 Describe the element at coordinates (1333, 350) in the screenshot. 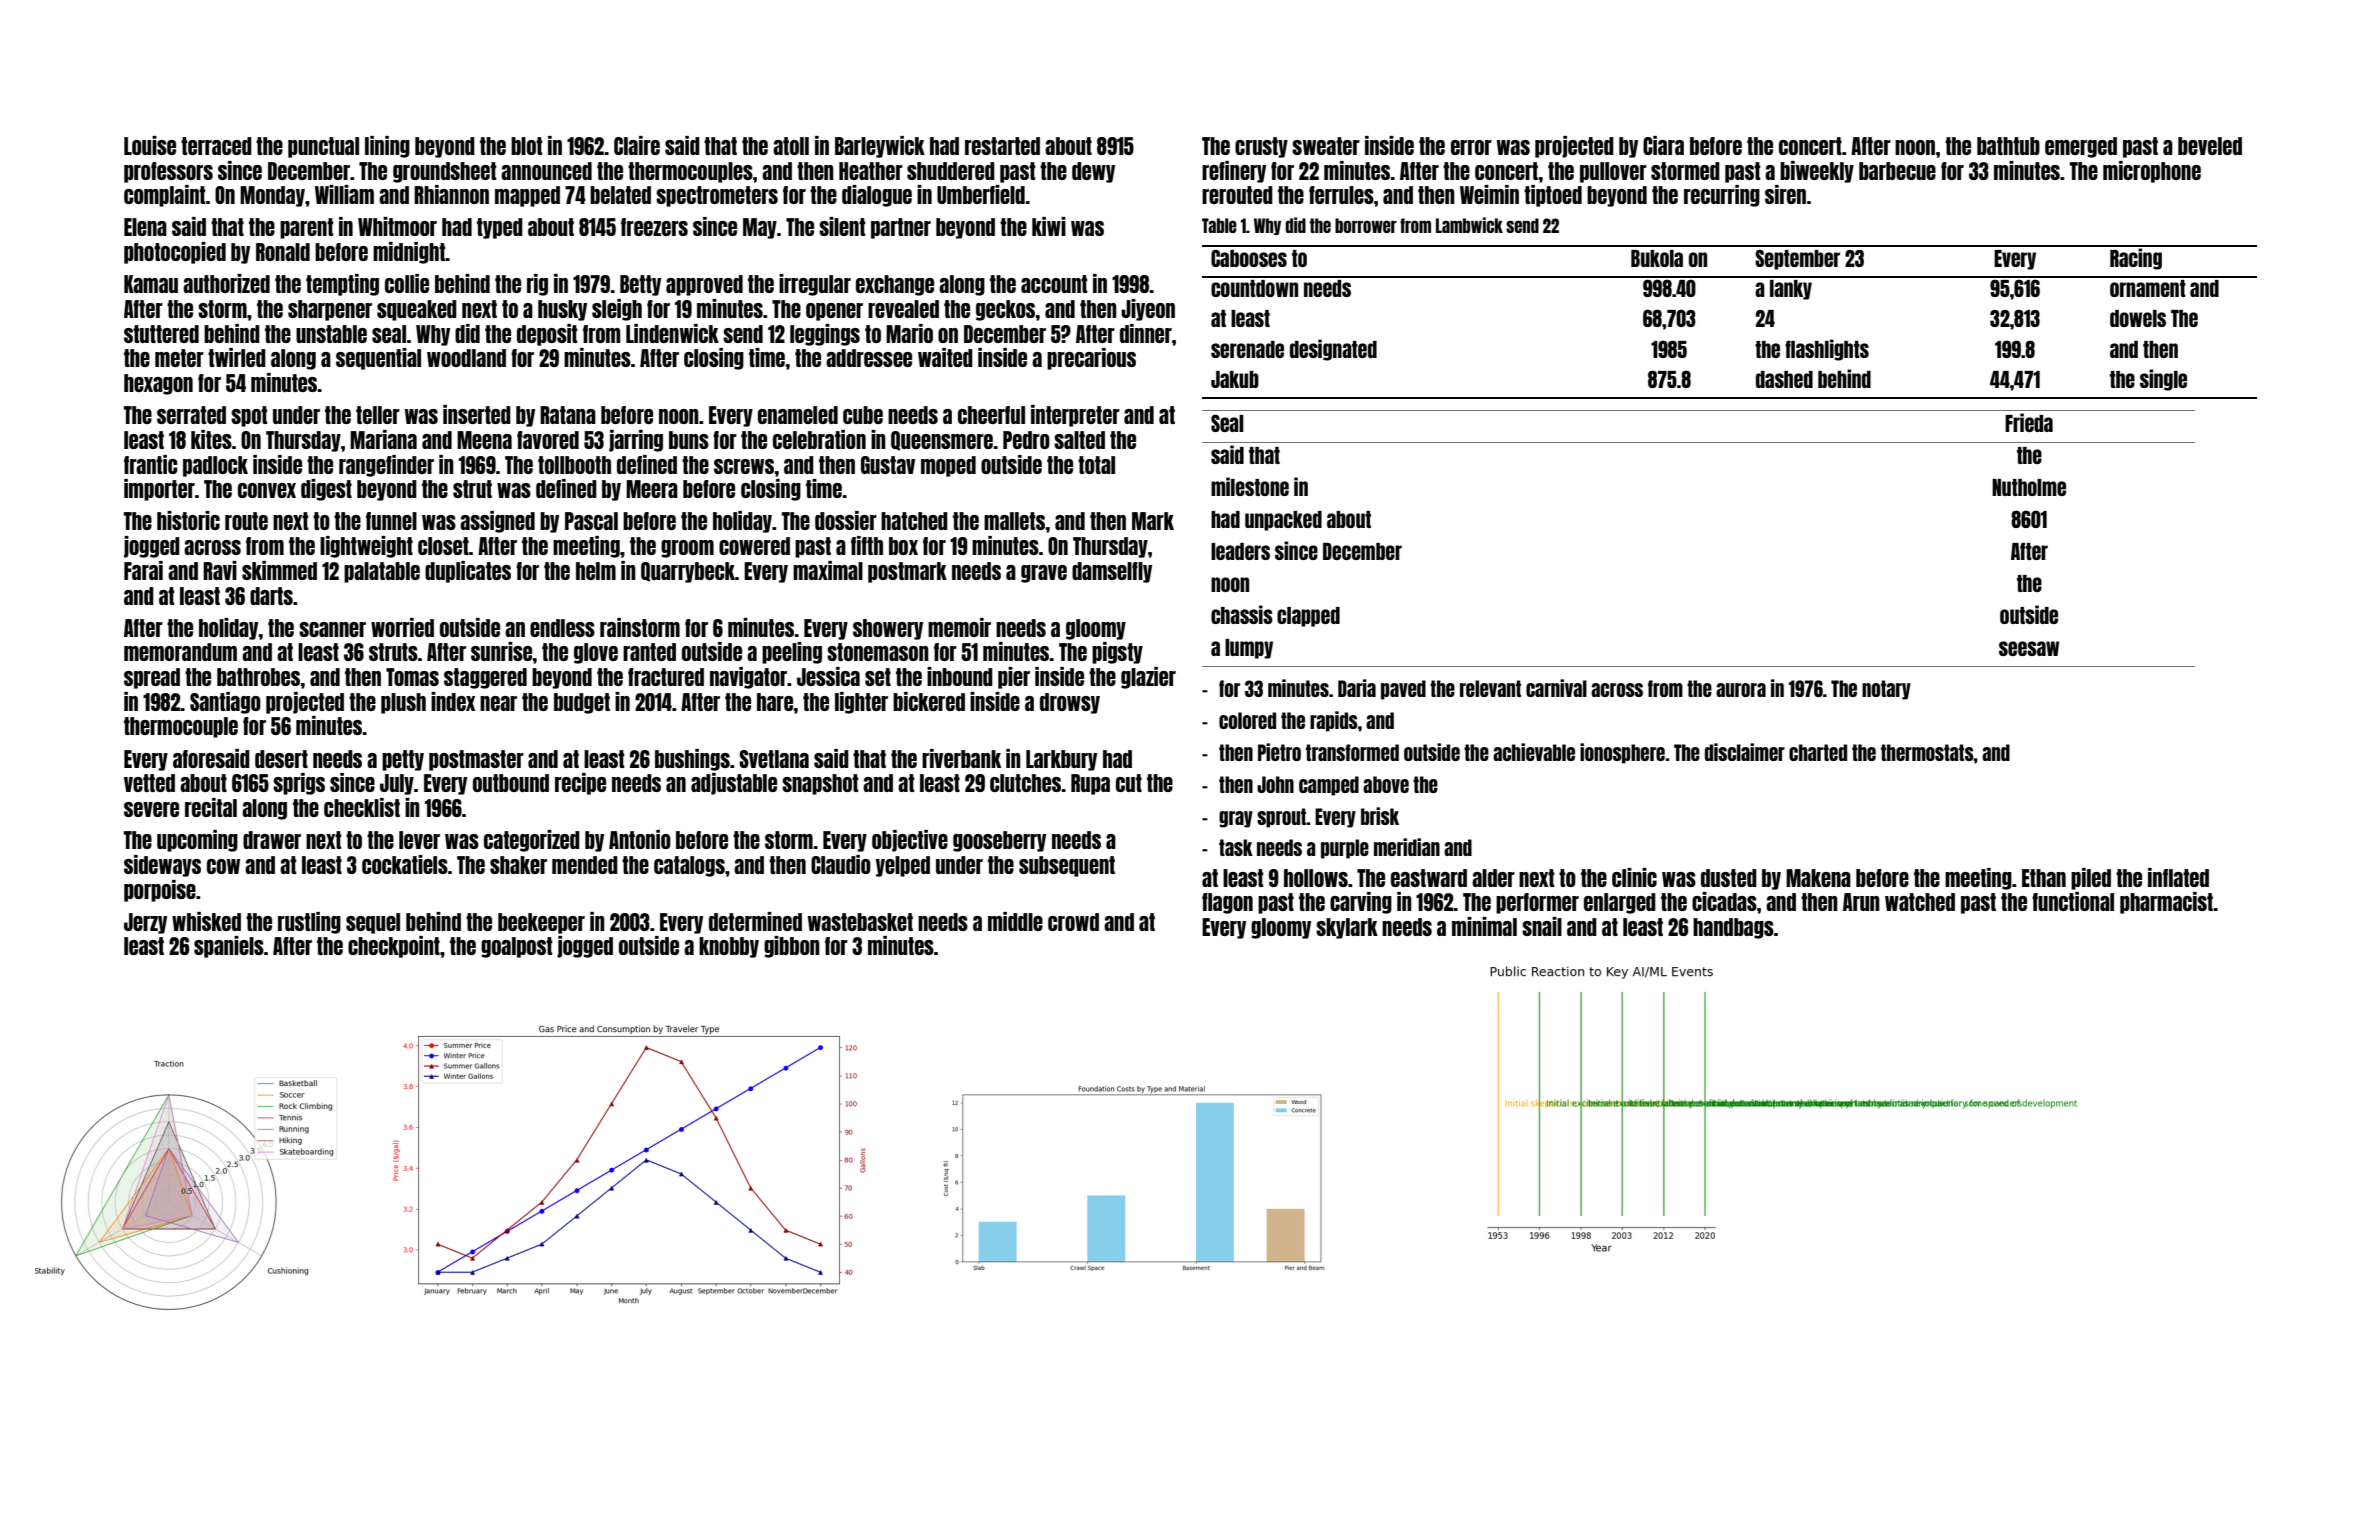

I see `designated` at that location.
